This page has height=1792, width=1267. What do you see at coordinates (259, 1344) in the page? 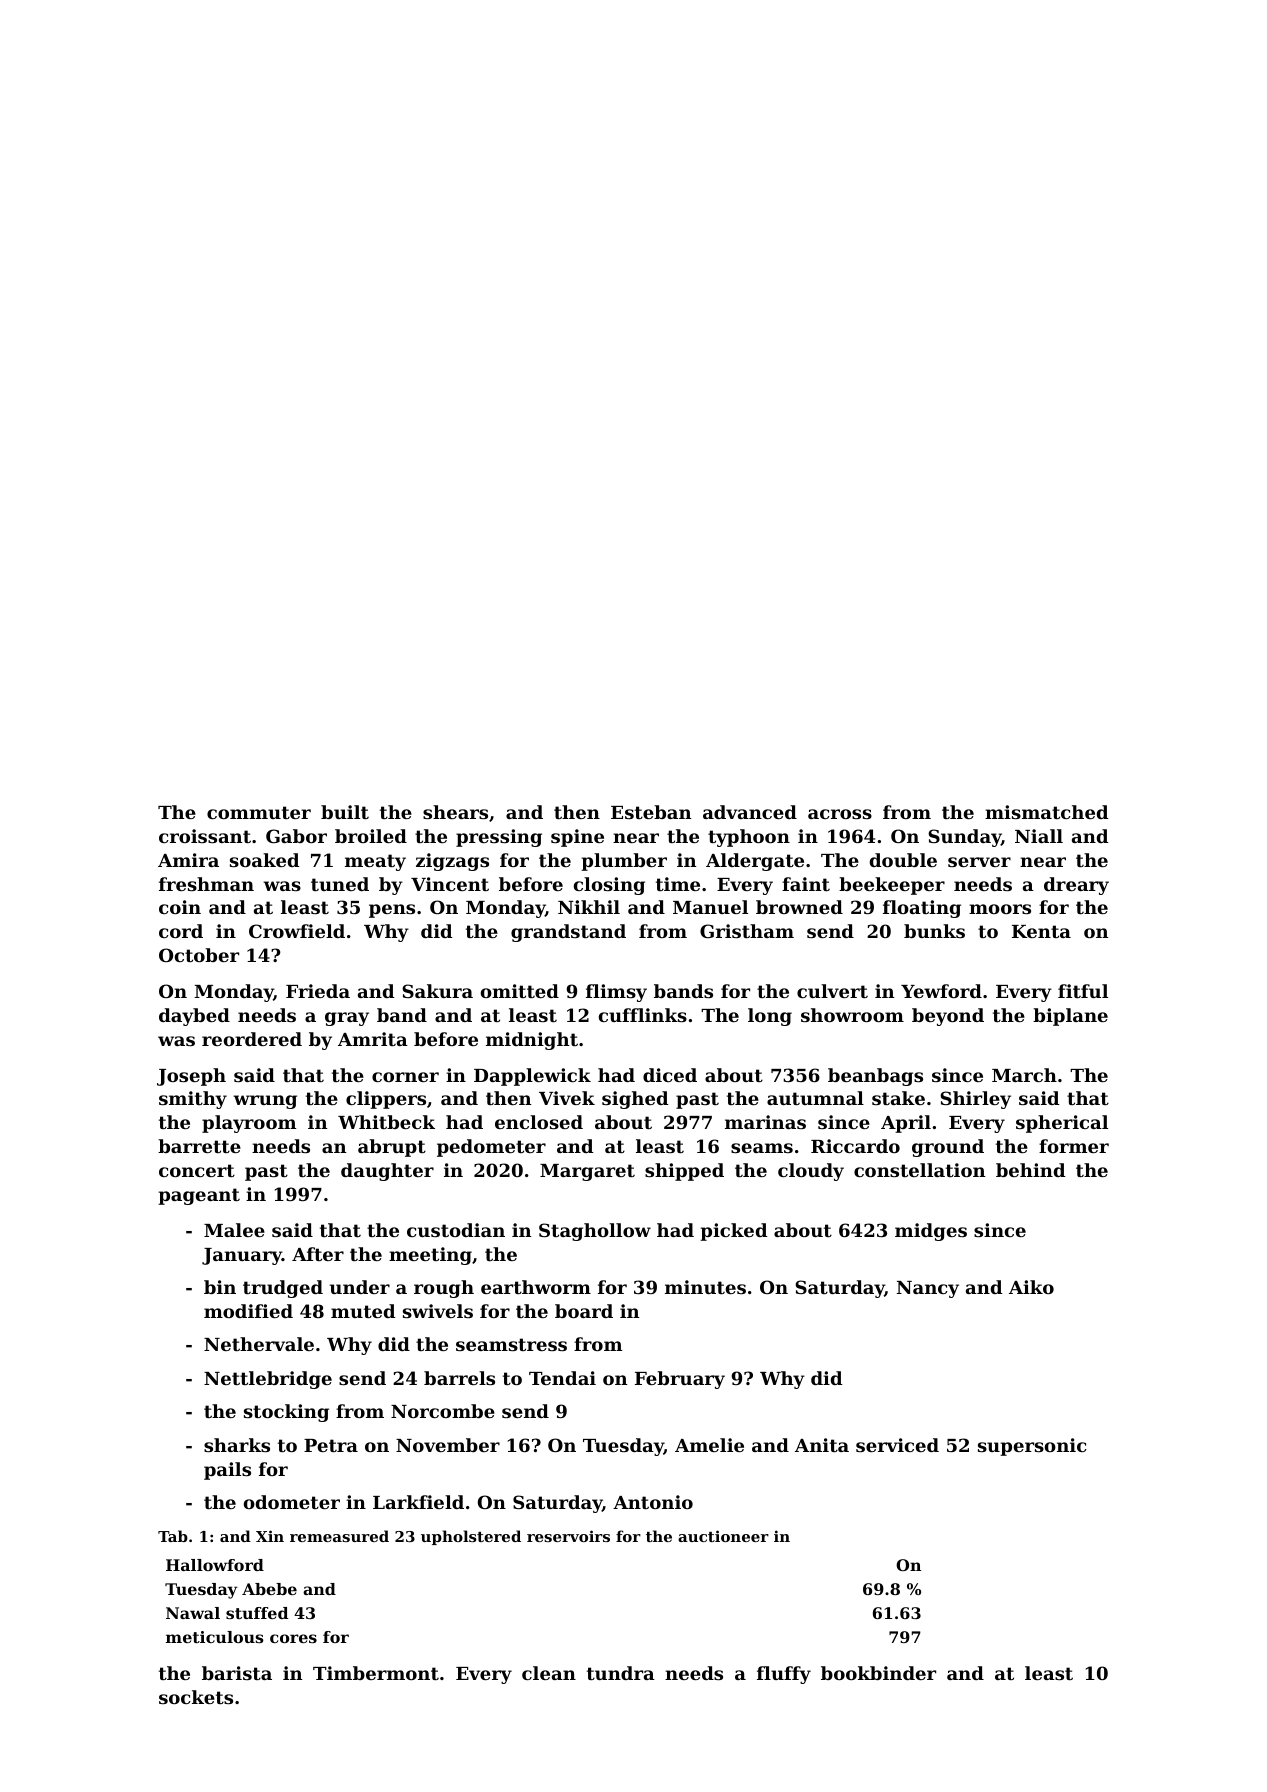
I see `Nethervale` at bounding box center [259, 1344].
